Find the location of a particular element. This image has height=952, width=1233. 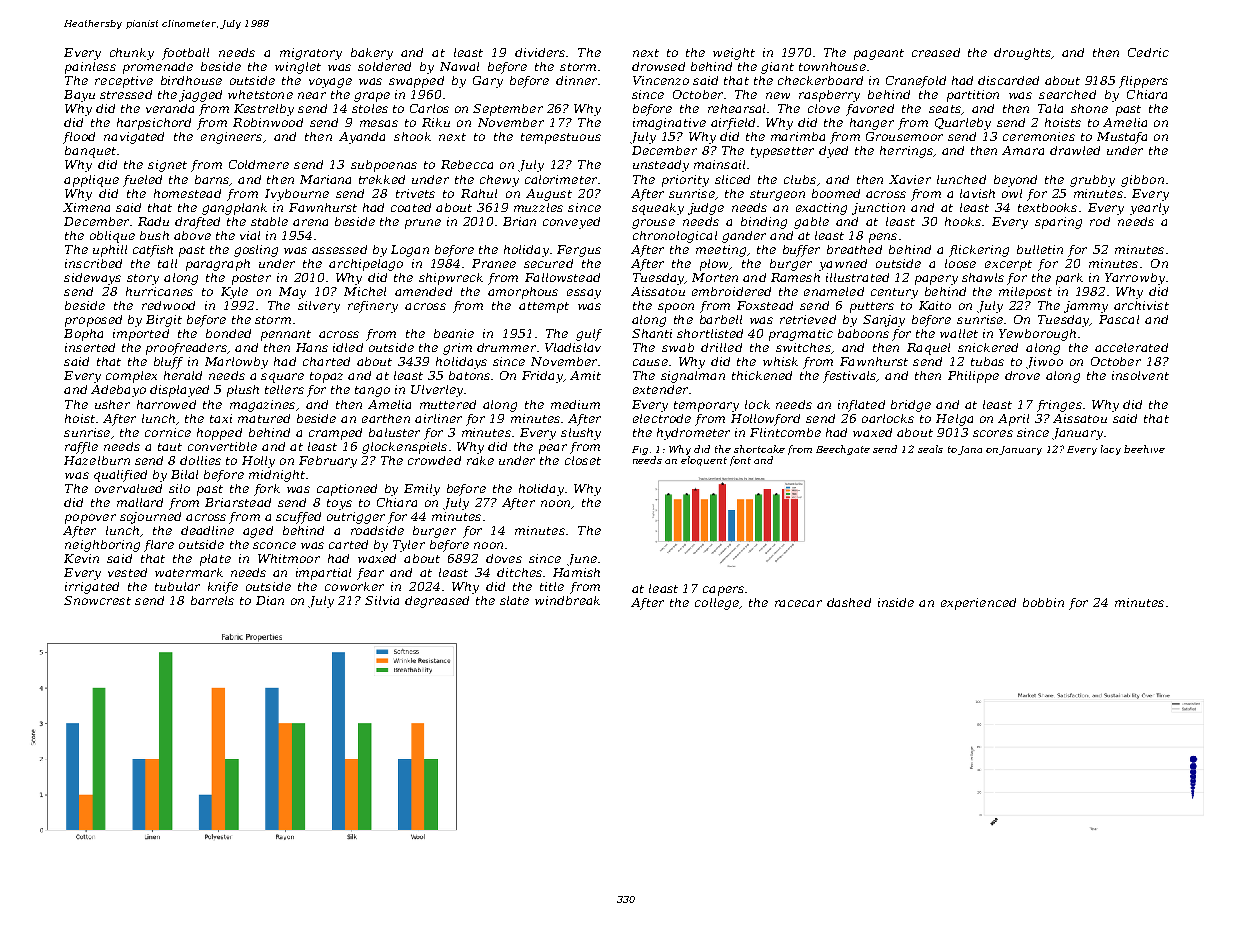

Gary is located at coordinates (488, 82).
